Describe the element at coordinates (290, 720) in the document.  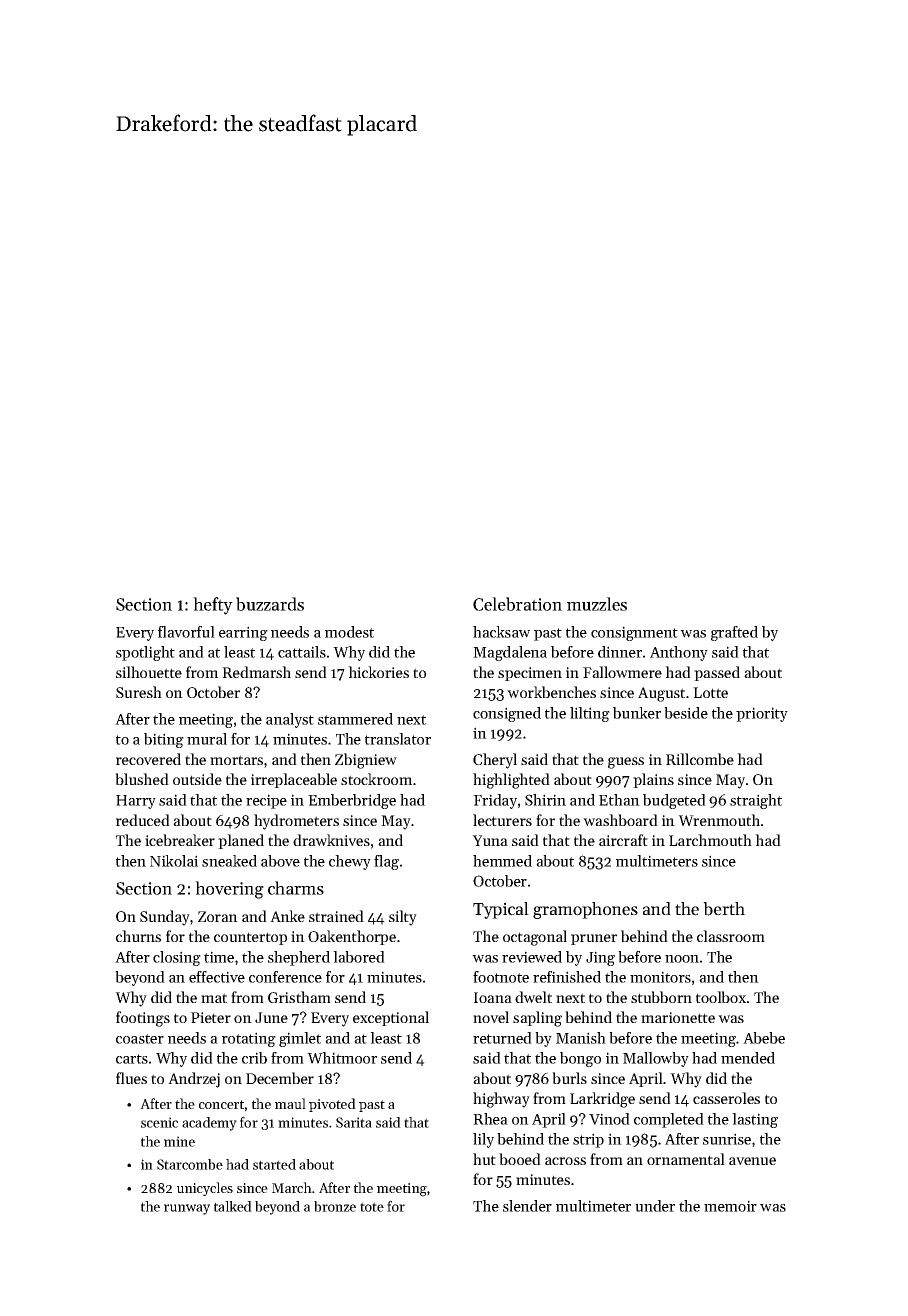
I see `analyst` at that location.
